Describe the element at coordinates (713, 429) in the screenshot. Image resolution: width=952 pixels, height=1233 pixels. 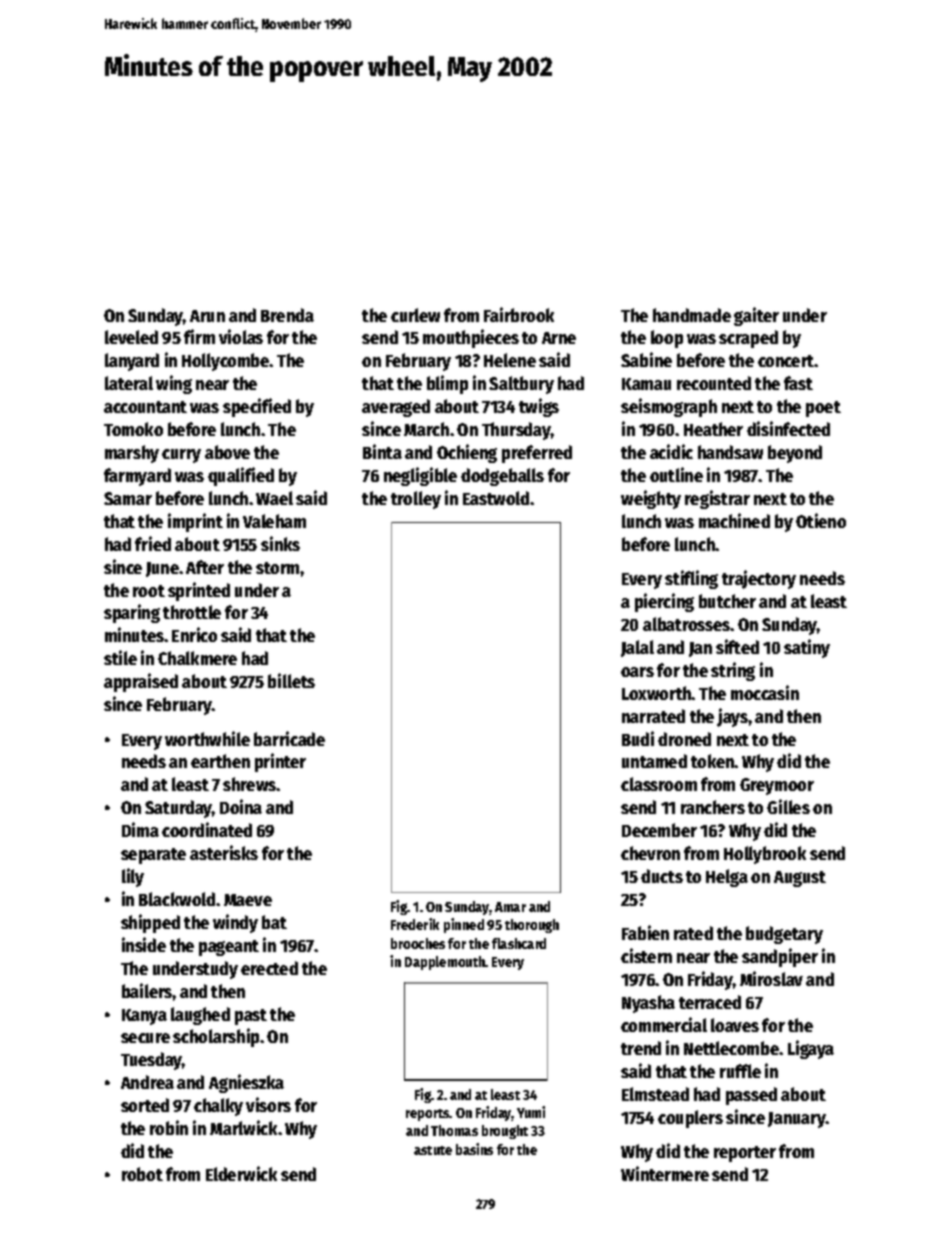
I see `Heather` at that location.
